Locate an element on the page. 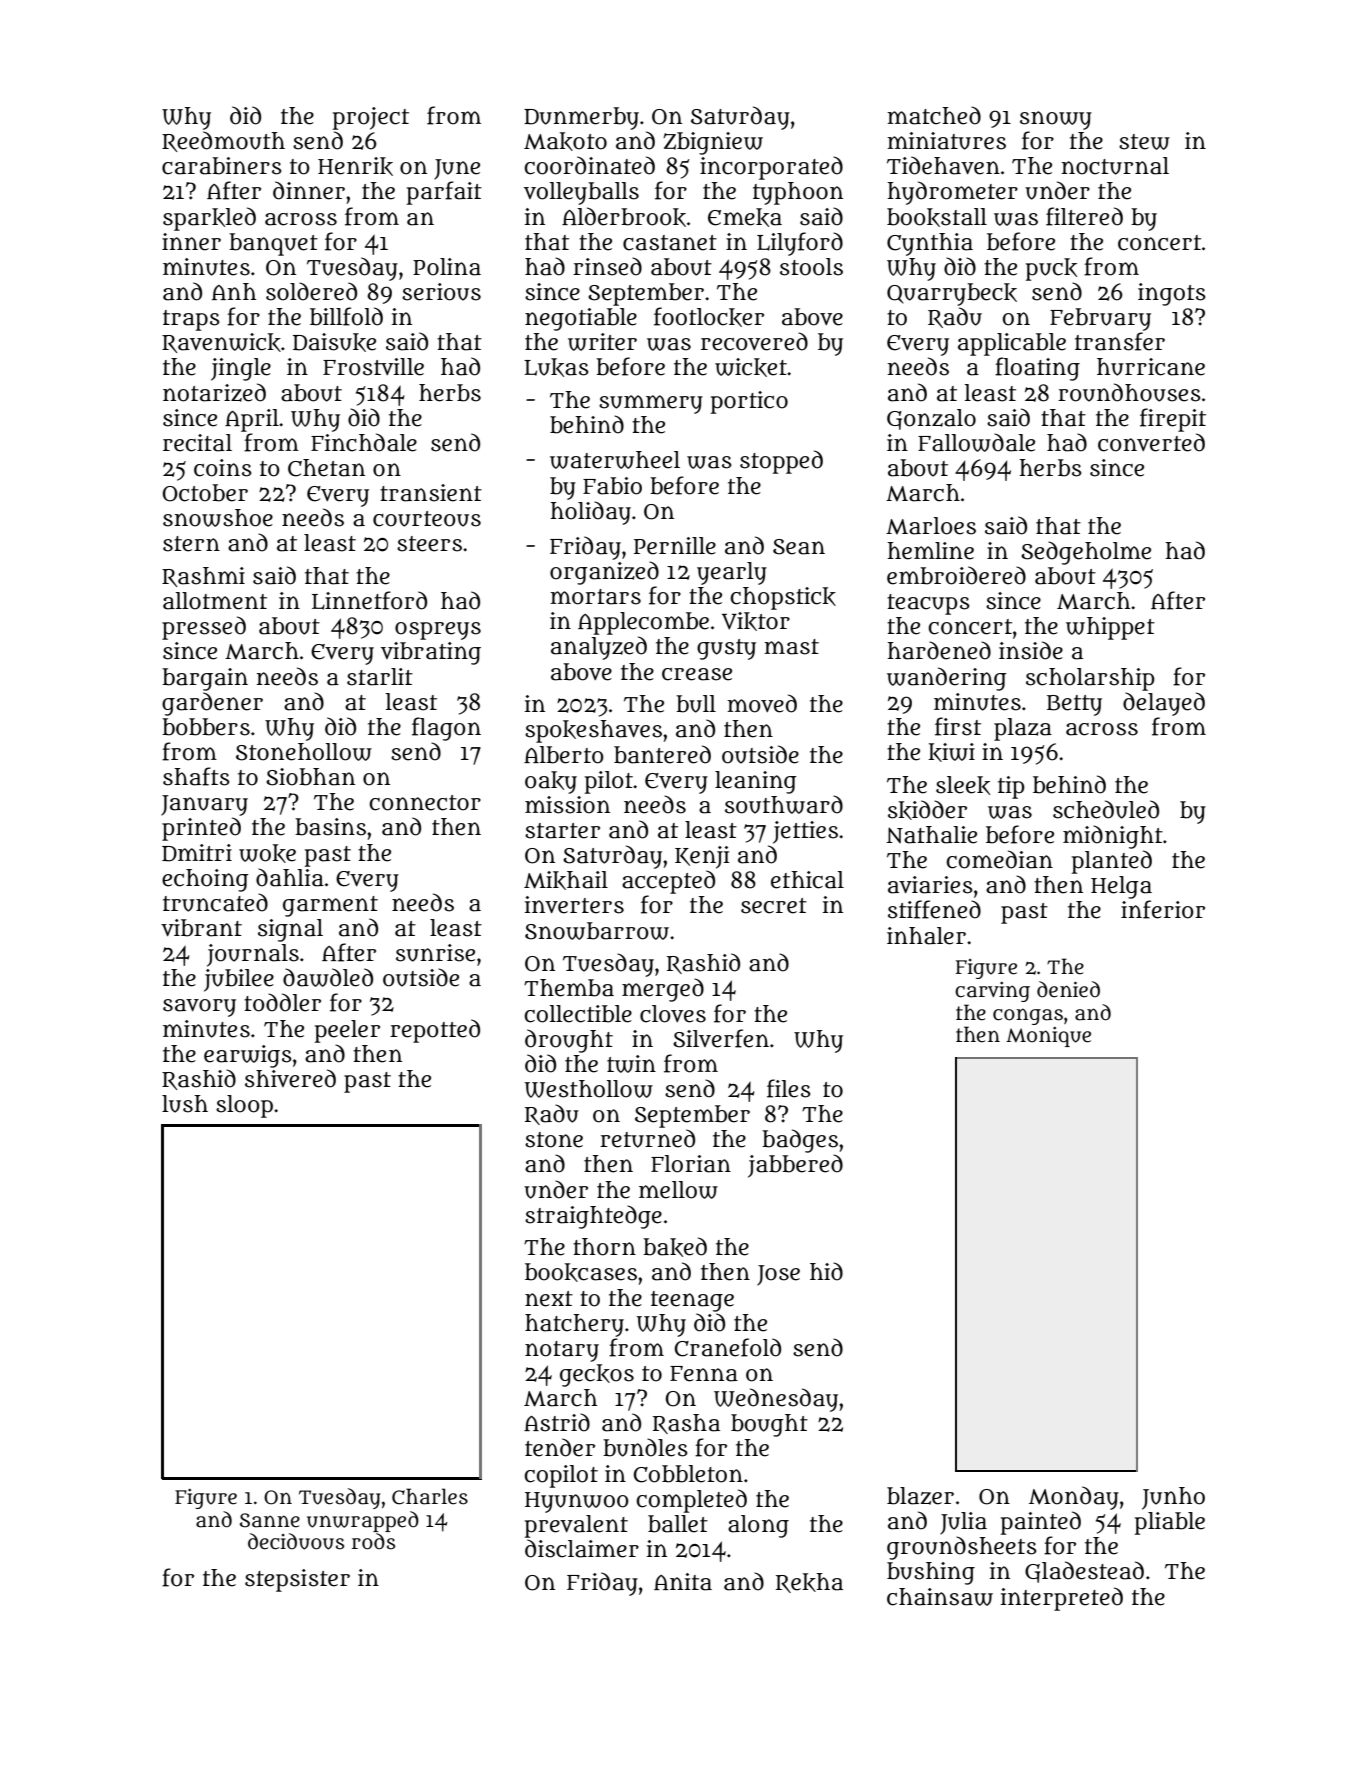 Image resolution: width=1368 pixels, height=1770 pixels. Reedmouth is located at coordinates (223, 141).
